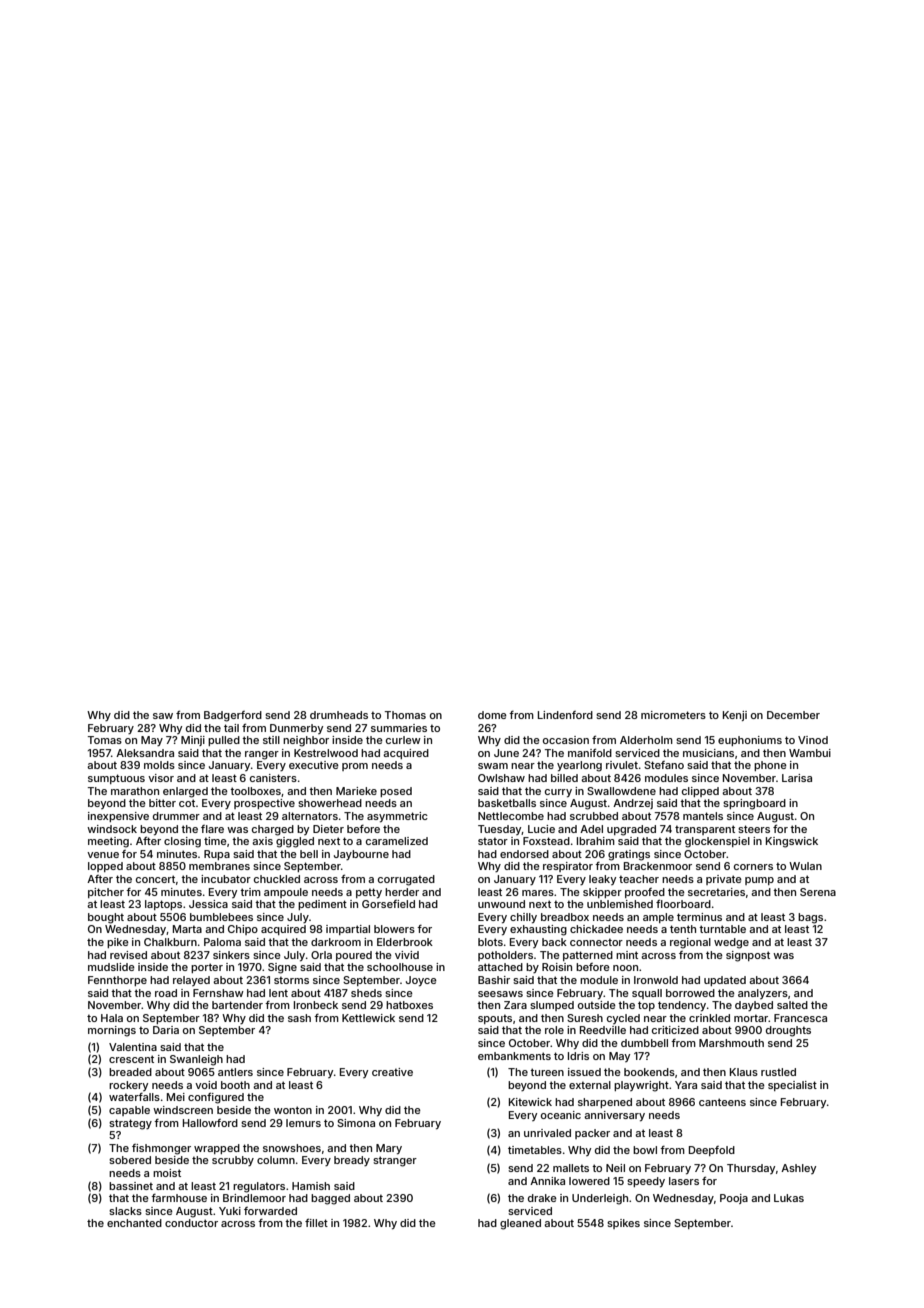 This screenshot has width=924, height=1308. I want to click on curlew, so click(403, 740).
